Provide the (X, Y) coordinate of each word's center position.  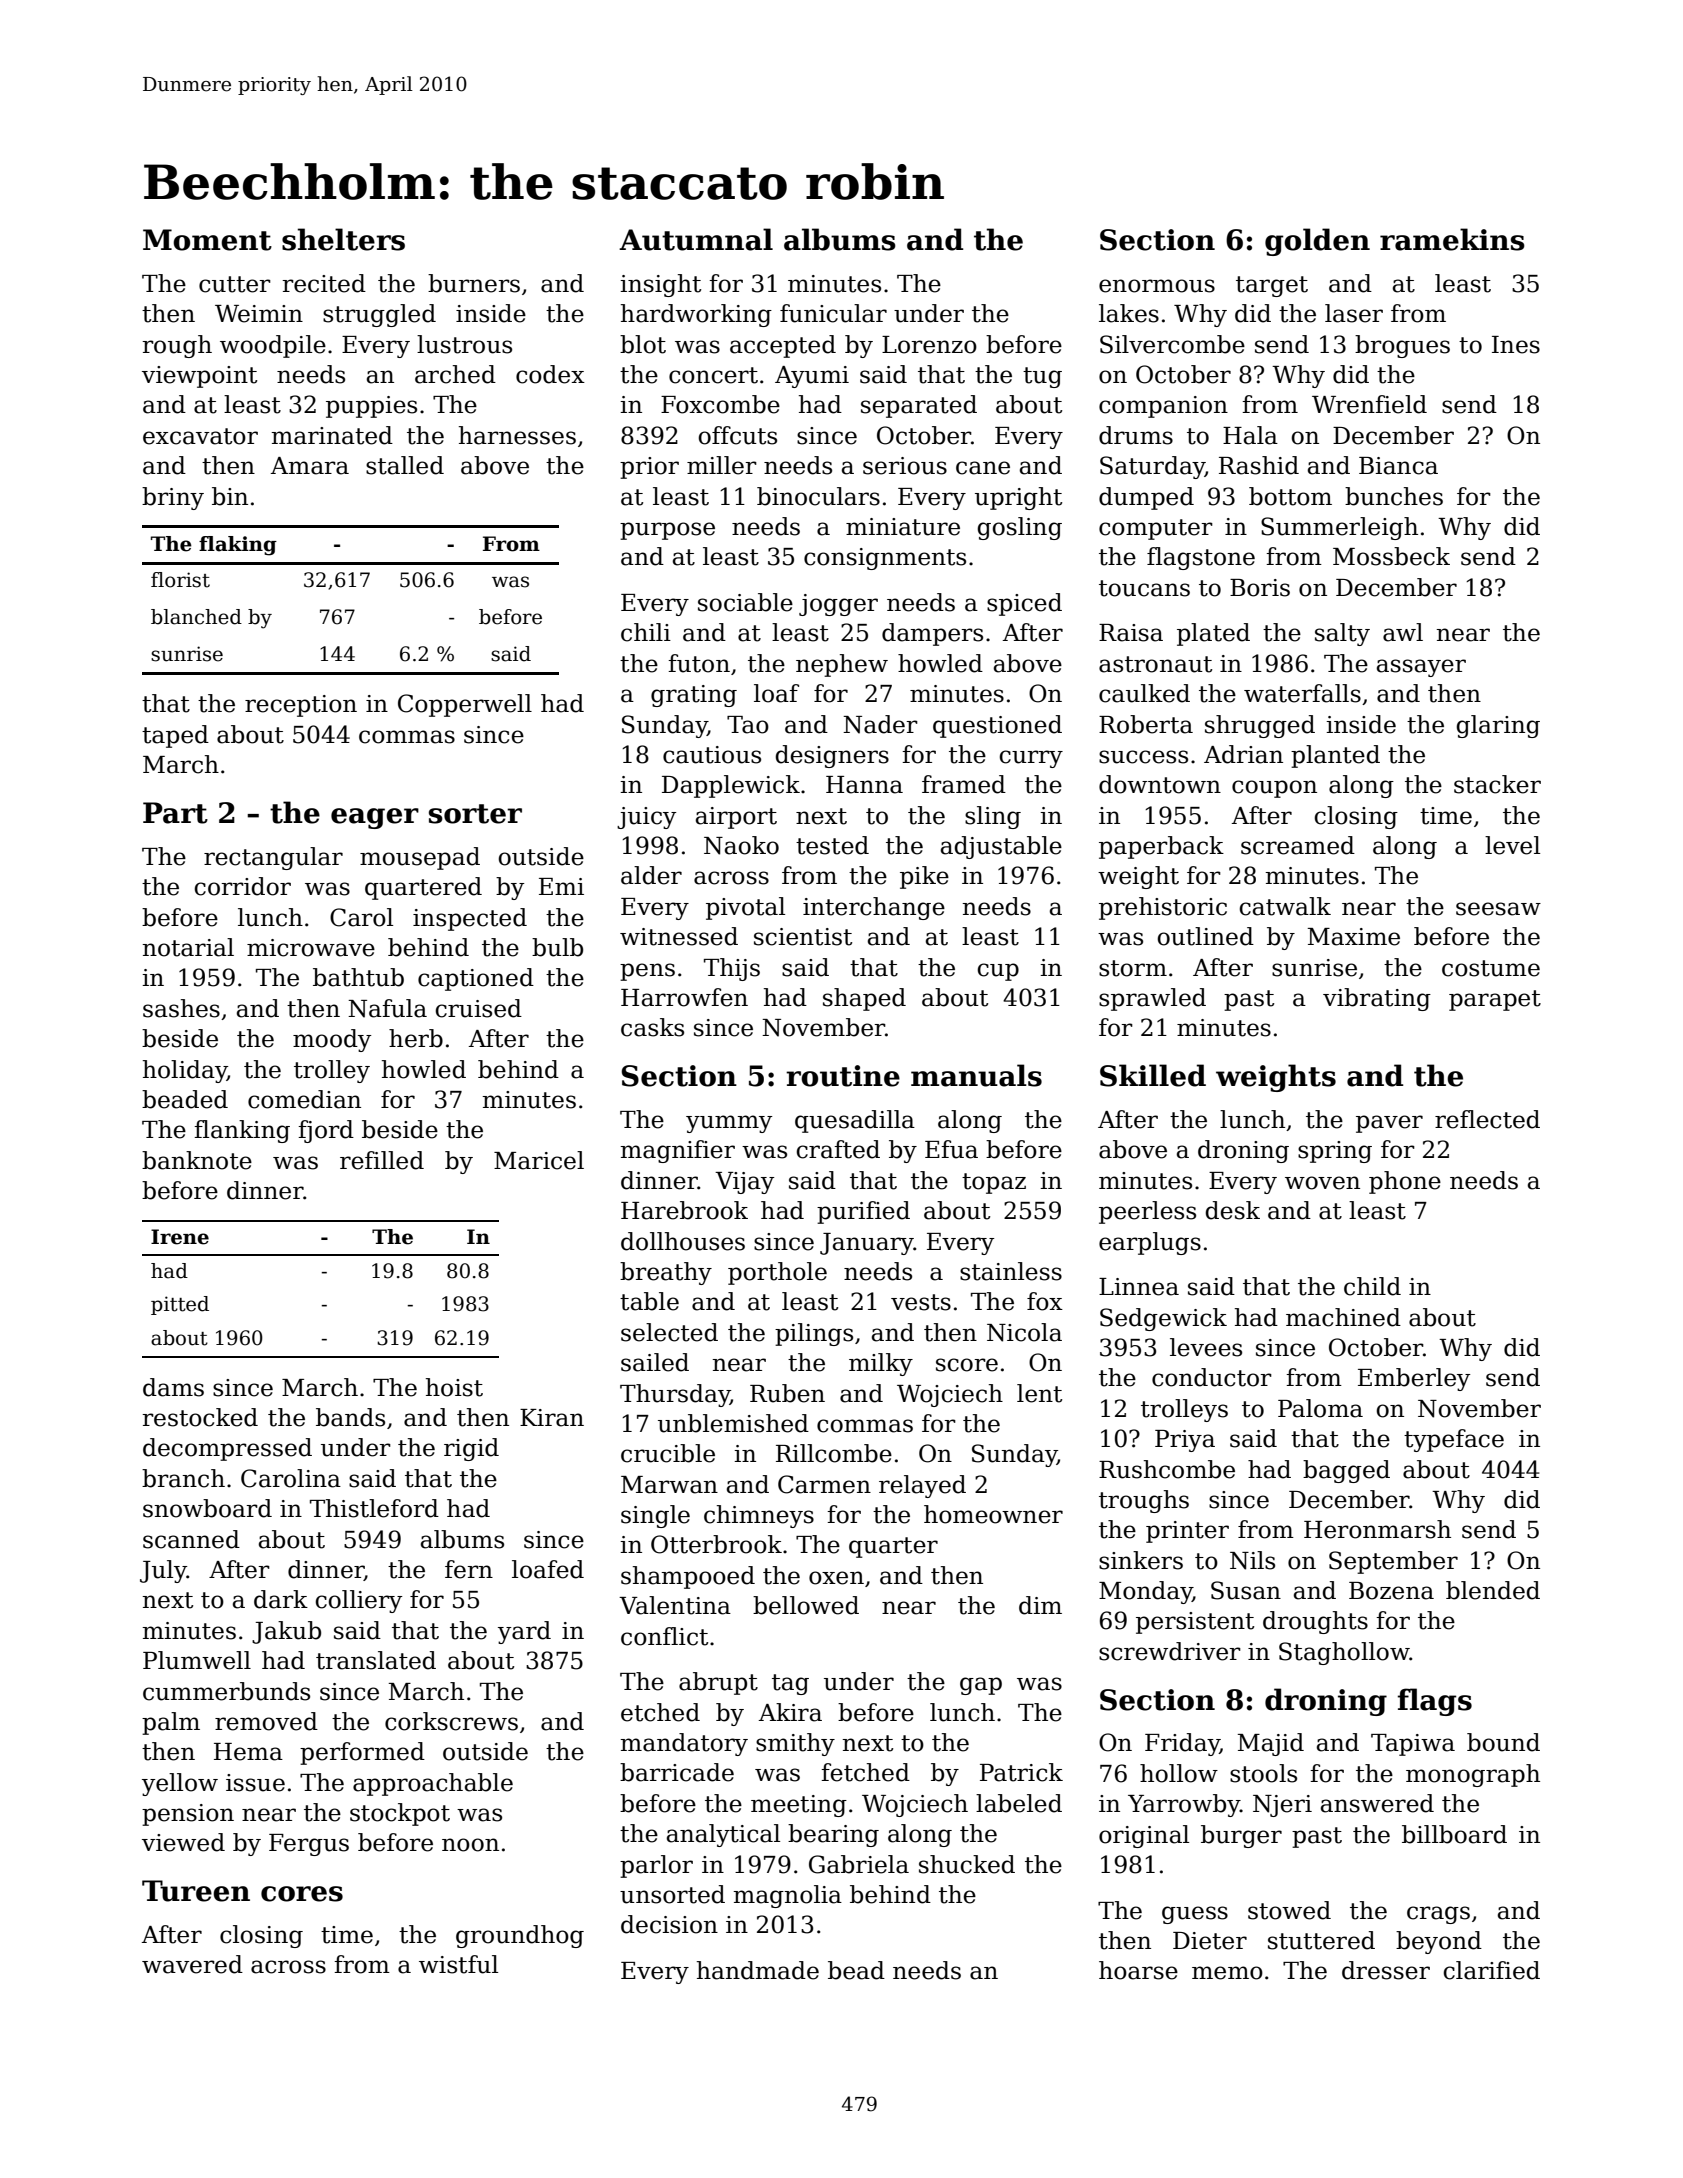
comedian (304, 1099)
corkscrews (451, 1721)
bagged (1346, 1471)
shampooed (688, 1577)
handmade (758, 1970)
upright (1018, 498)
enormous (1157, 286)
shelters (343, 239)
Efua (951, 1149)
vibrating (1377, 999)
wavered (192, 1964)
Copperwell (465, 705)
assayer (1421, 668)
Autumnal (696, 239)
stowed (1289, 1910)
